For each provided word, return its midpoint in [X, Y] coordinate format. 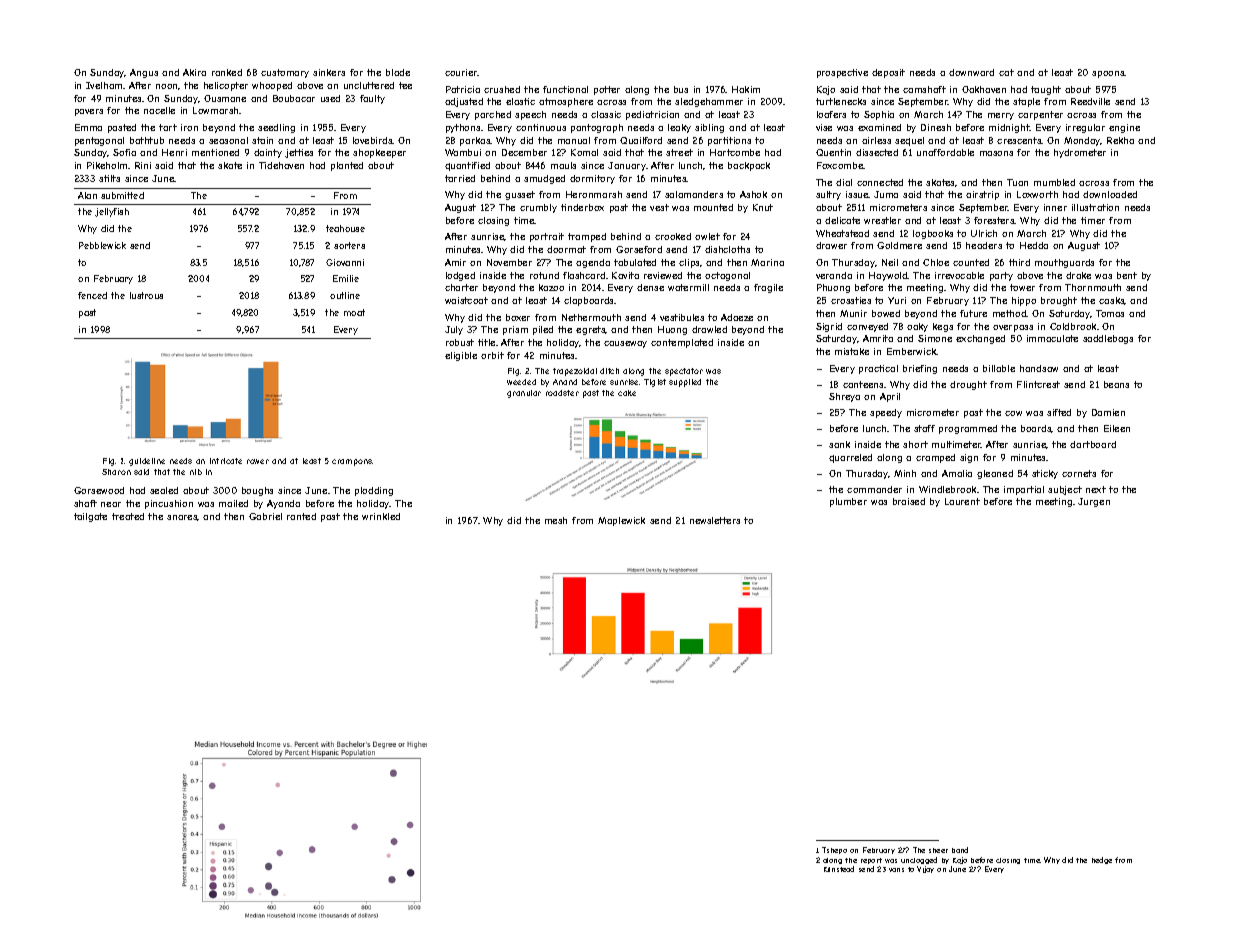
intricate [226, 461]
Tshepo [834, 850]
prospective [842, 73]
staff [924, 428]
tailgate [90, 517]
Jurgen [1094, 502]
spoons [1108, 74]
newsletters [715, 520]
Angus [144, 73]
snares [182, 518]
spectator [684, 372]
